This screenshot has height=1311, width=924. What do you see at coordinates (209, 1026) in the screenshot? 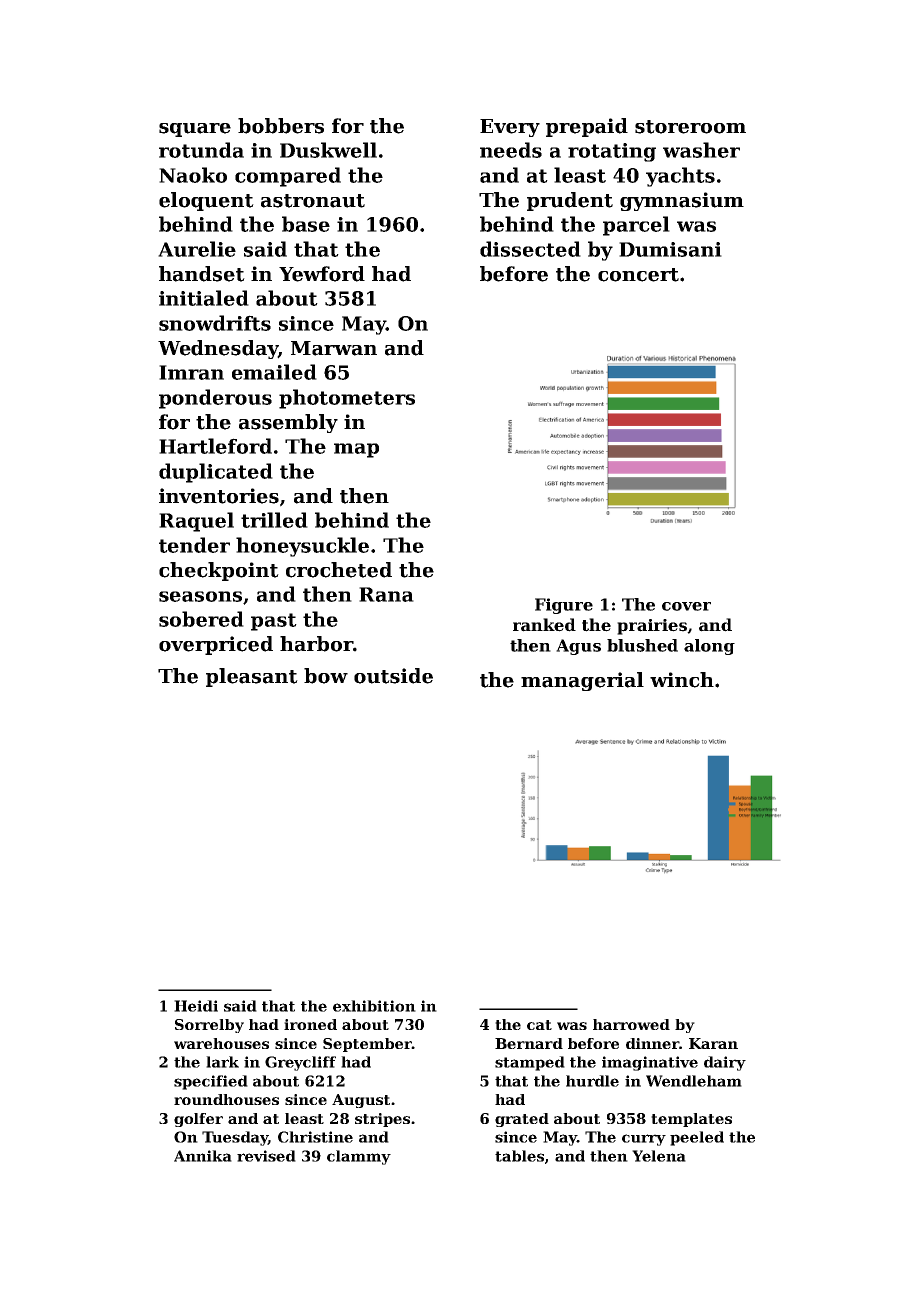
I see `Sorrelby` at bounding box center [209, 1026].
